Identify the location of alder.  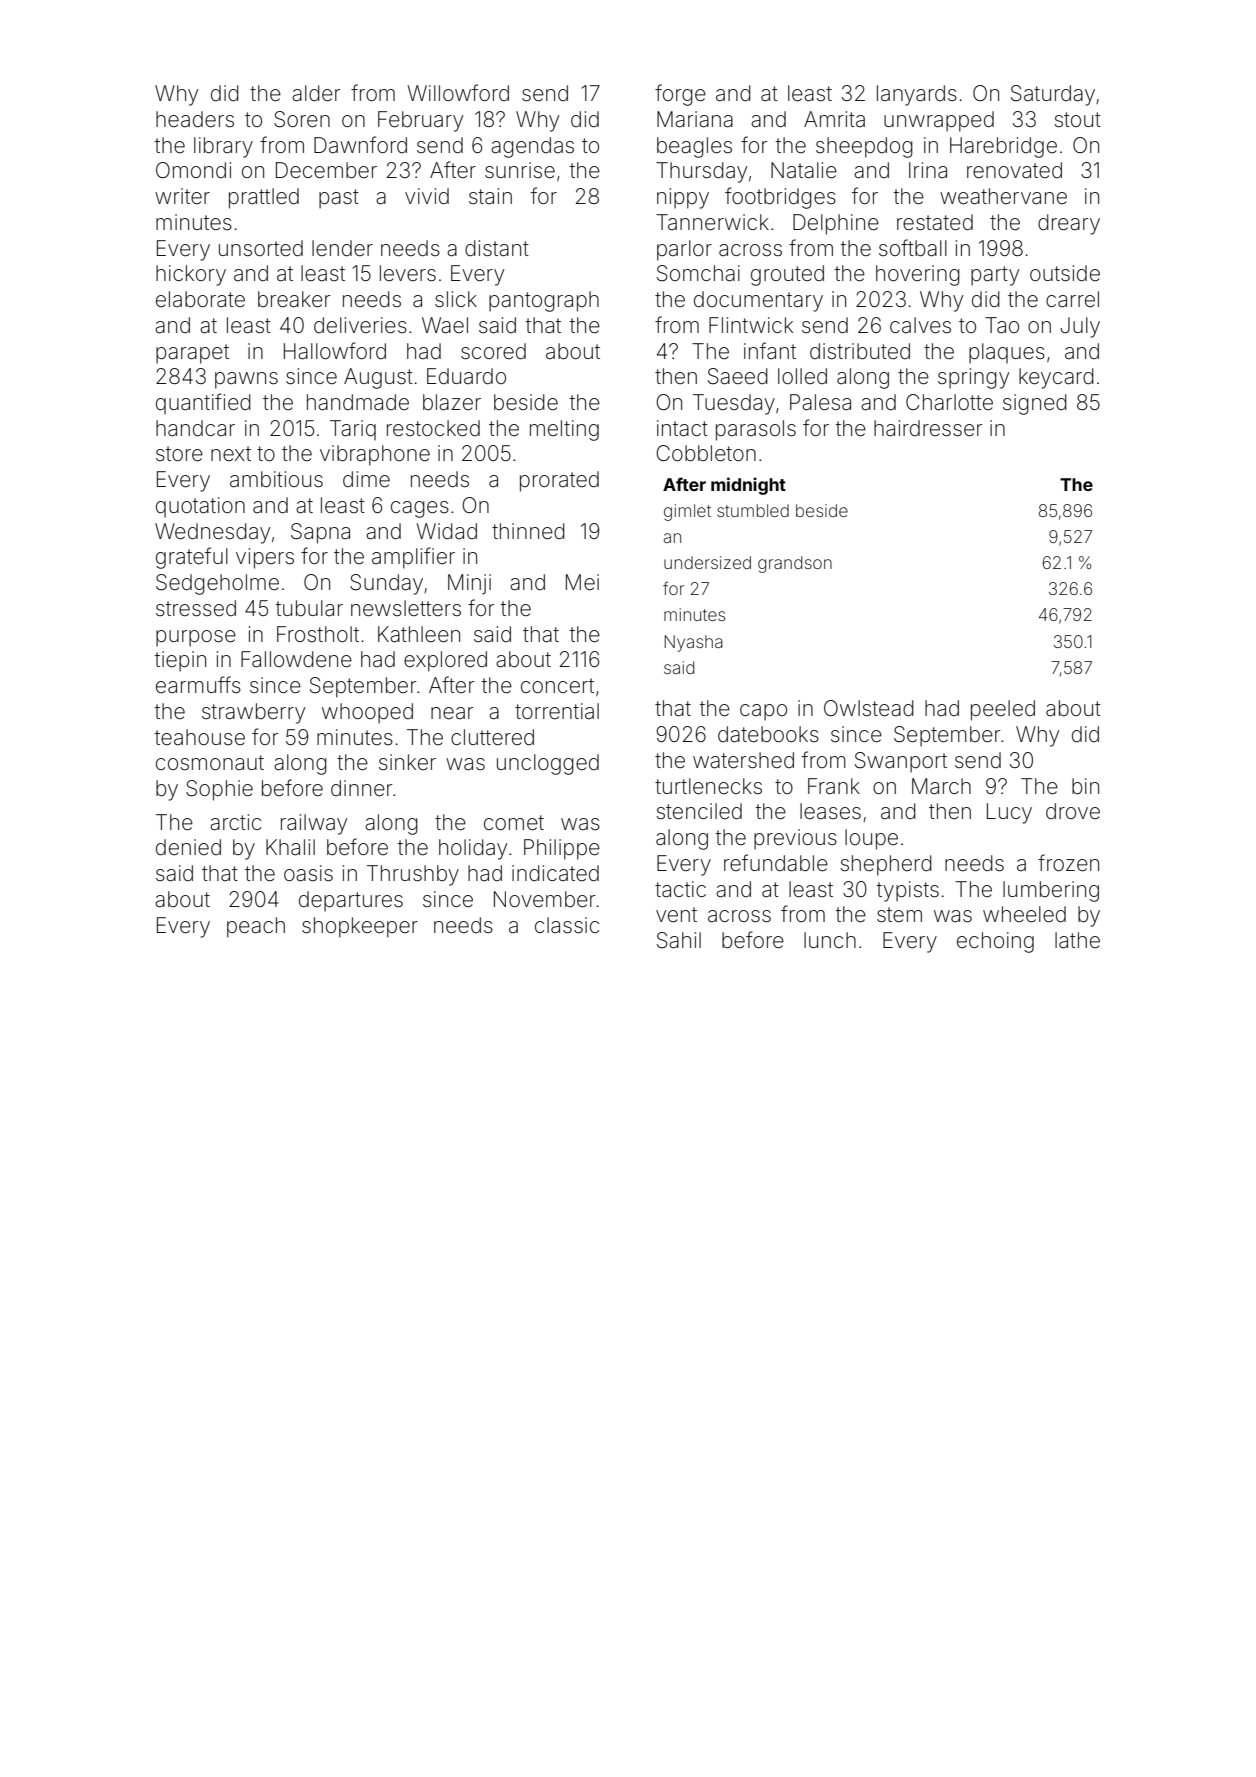
(316, 93).
